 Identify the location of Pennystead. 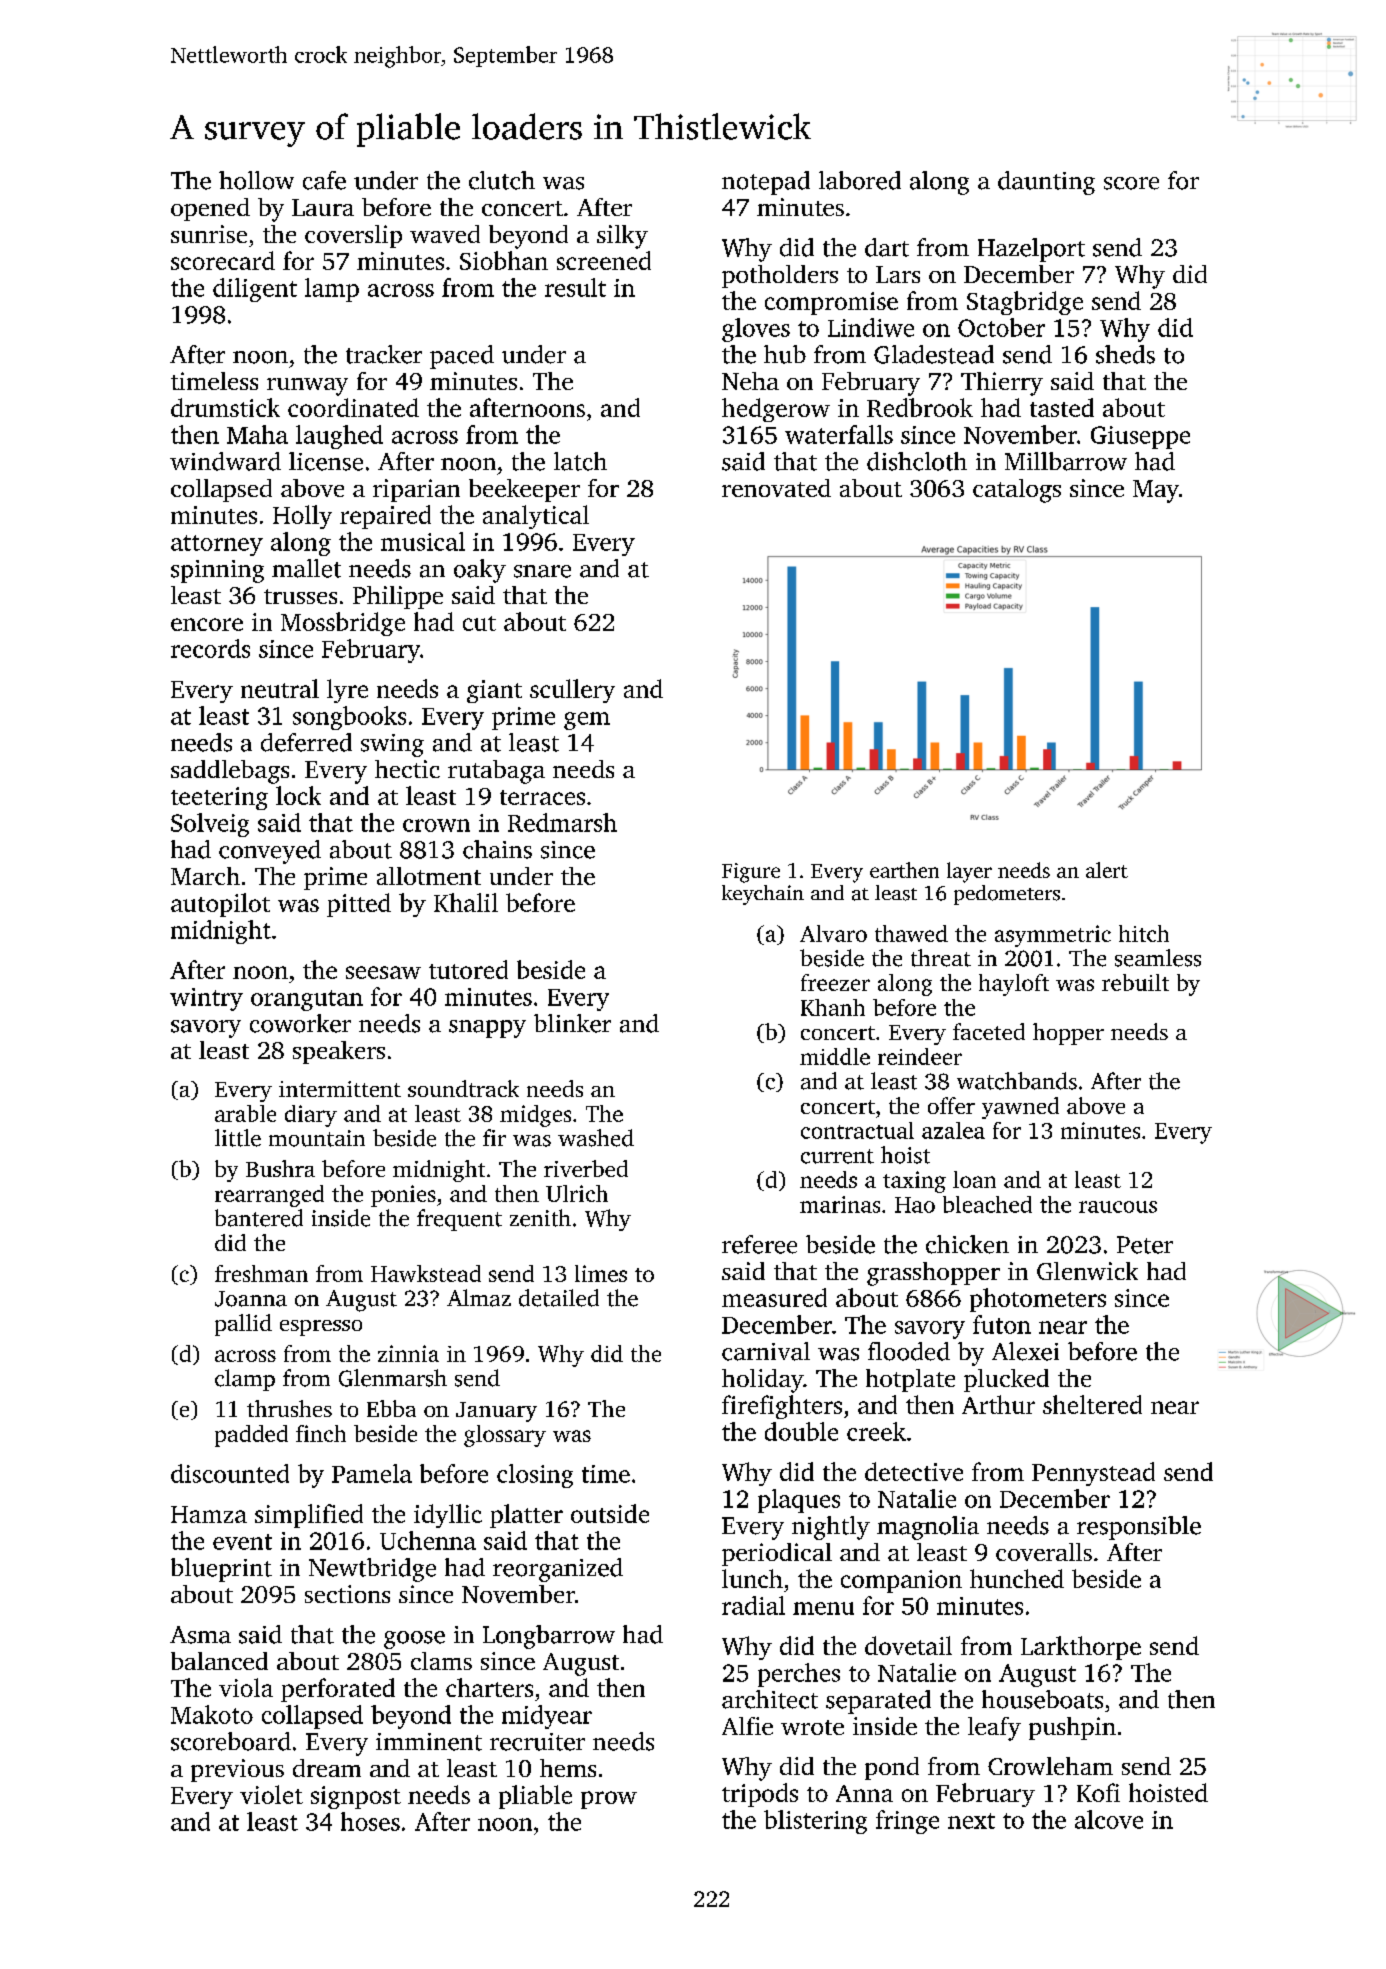
(1093, 1474).
